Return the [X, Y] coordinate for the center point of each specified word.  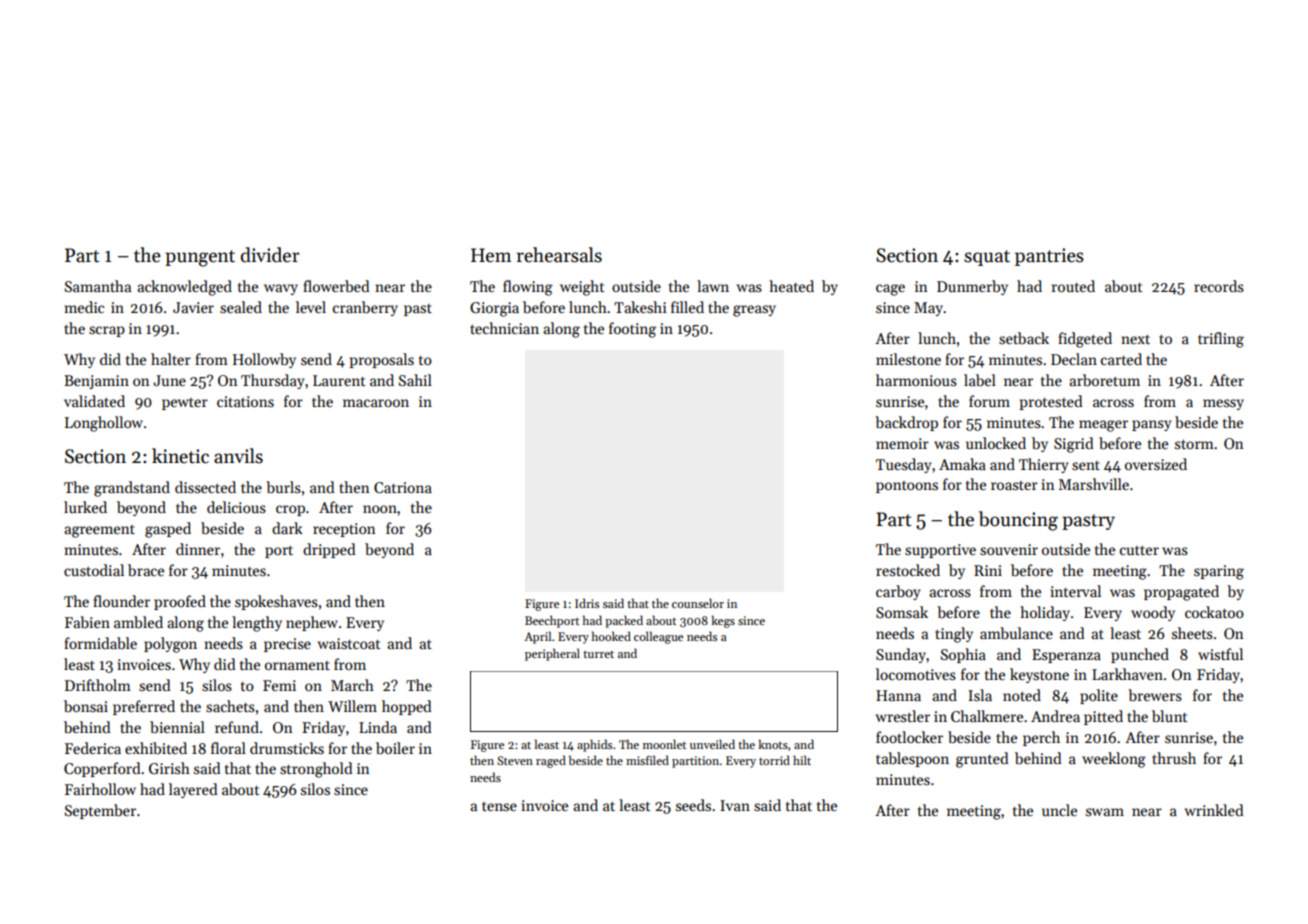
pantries [1049, 257]
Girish [169, 768]
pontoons [907, 487]
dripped [329, 550]
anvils [238, 456]
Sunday [901, 655]
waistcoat [349, 643]
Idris [587, 603]
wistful [1220, 654]
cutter [1139, 550]
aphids [594, 745]
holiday [1045, 613]
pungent [200, 258]
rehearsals [559, 255]
